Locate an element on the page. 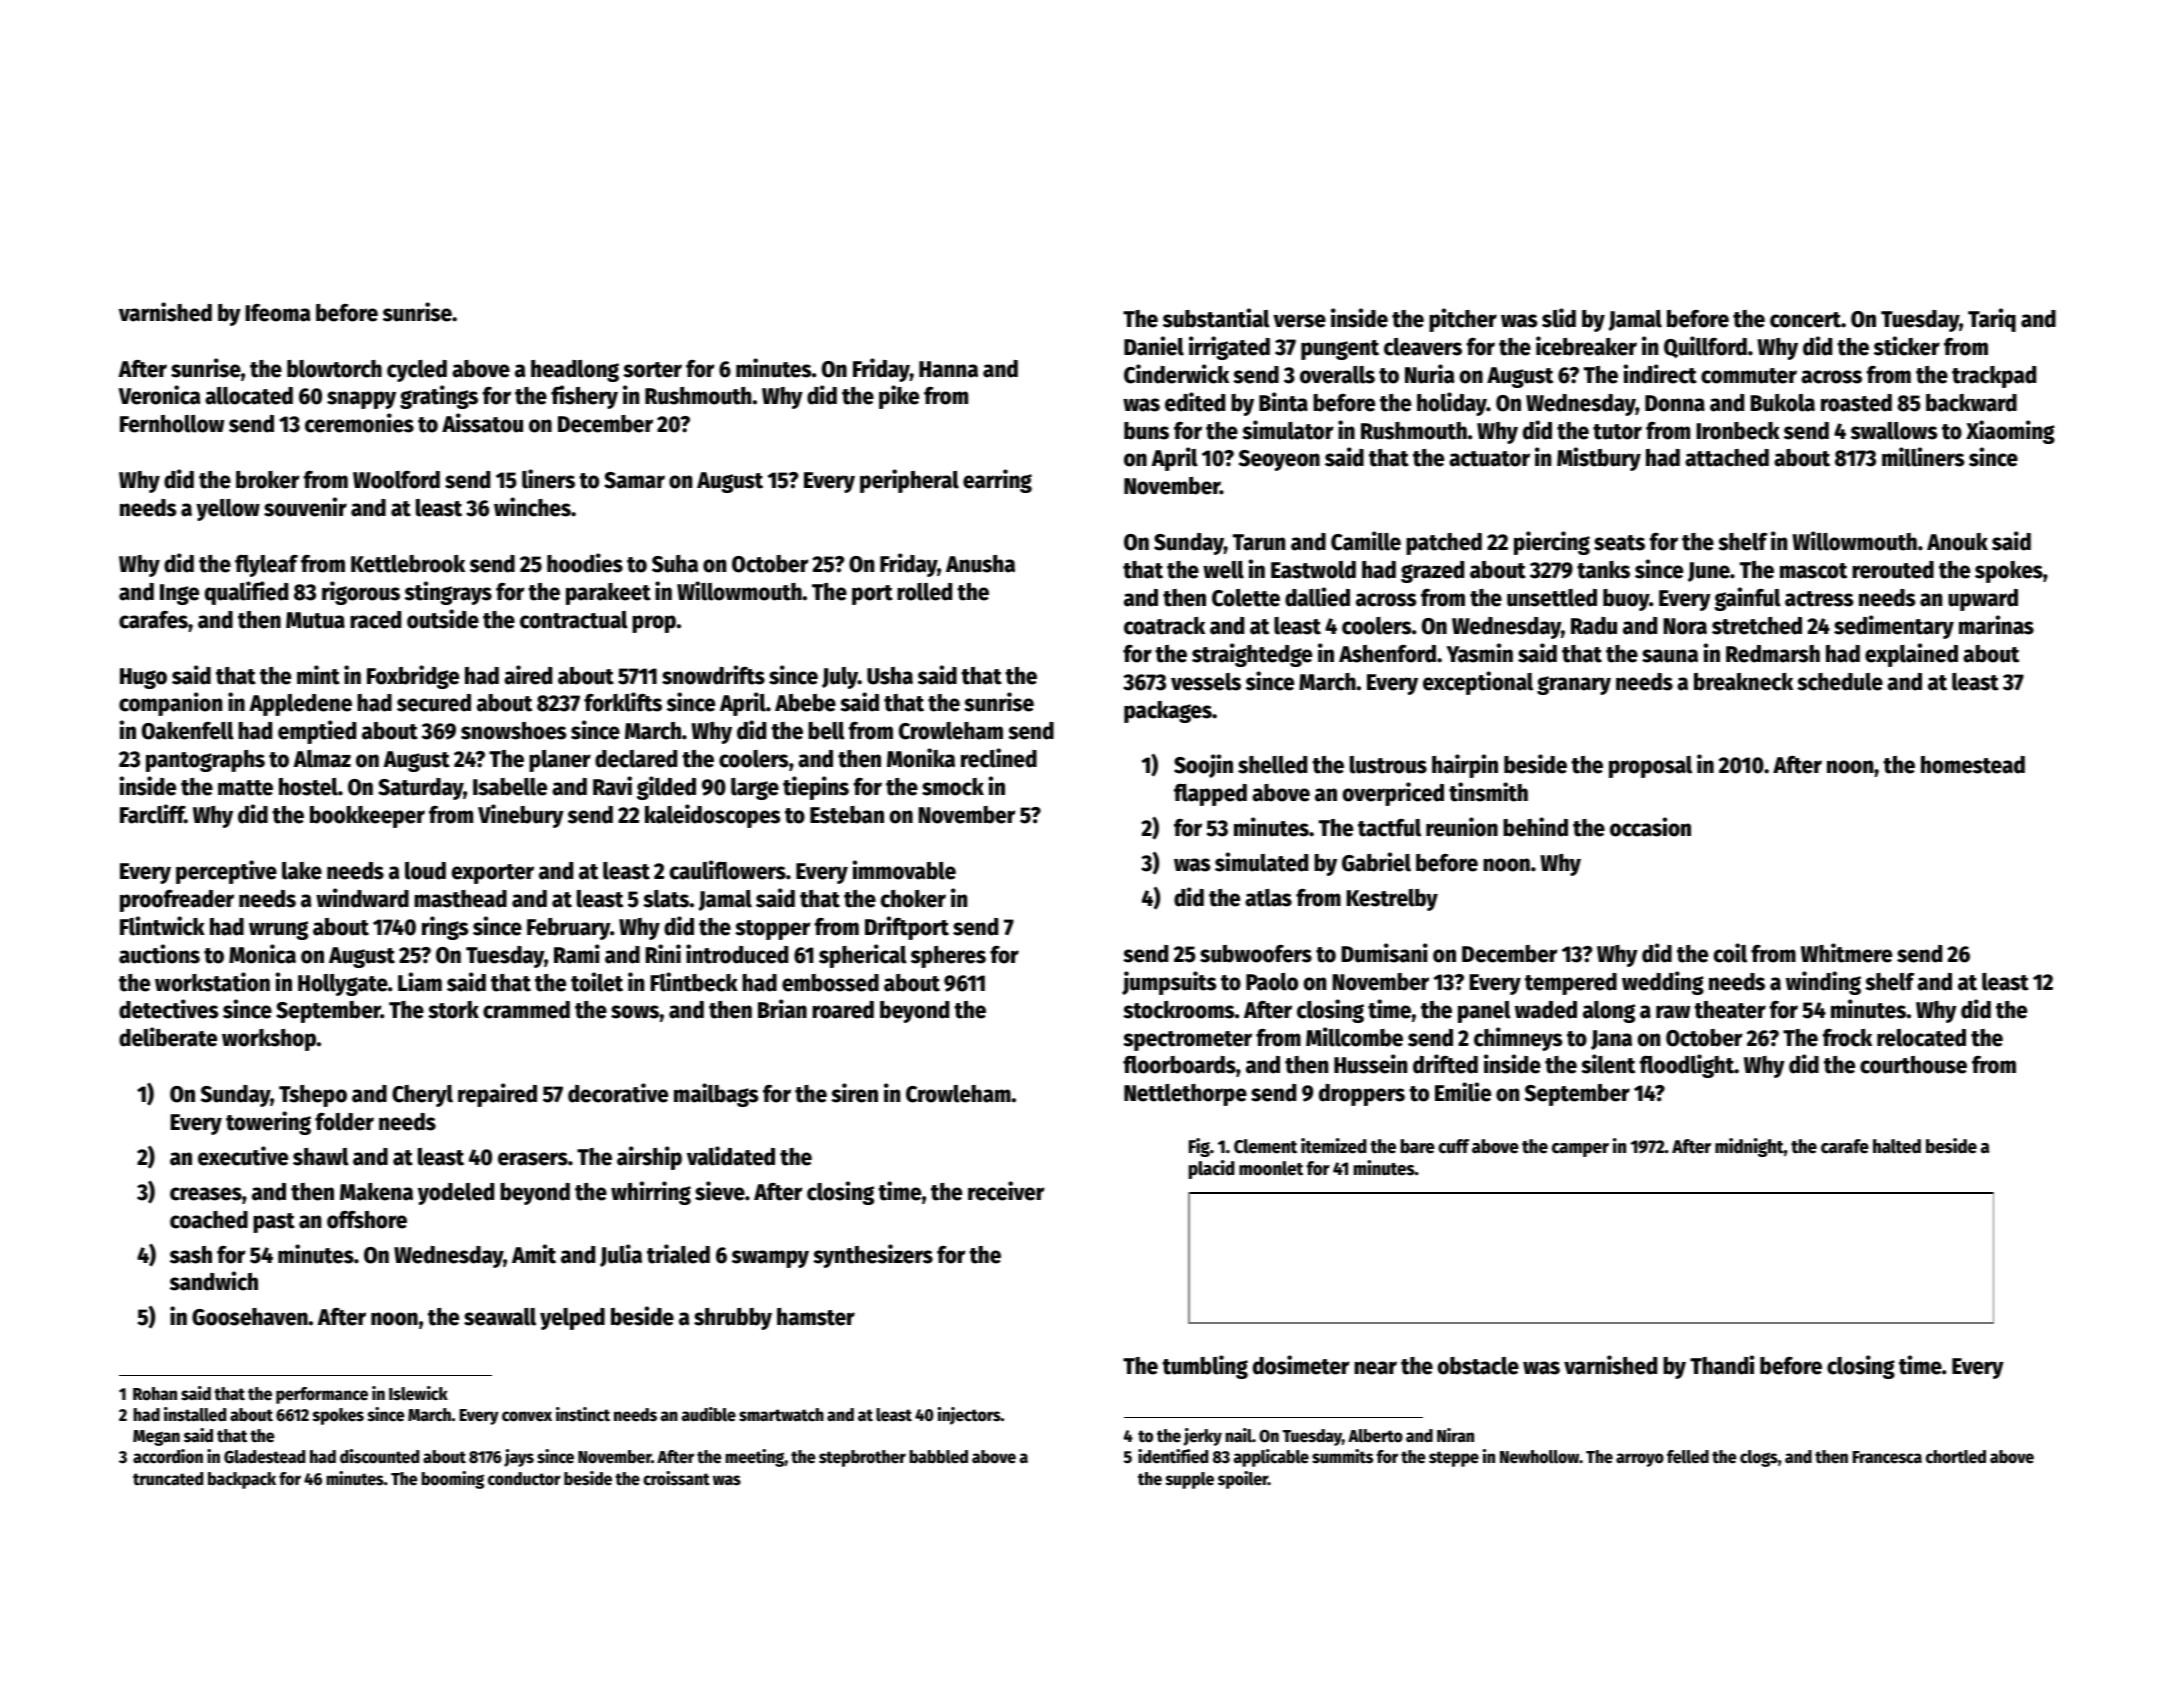  June is located at coordinates (1709, 572).
